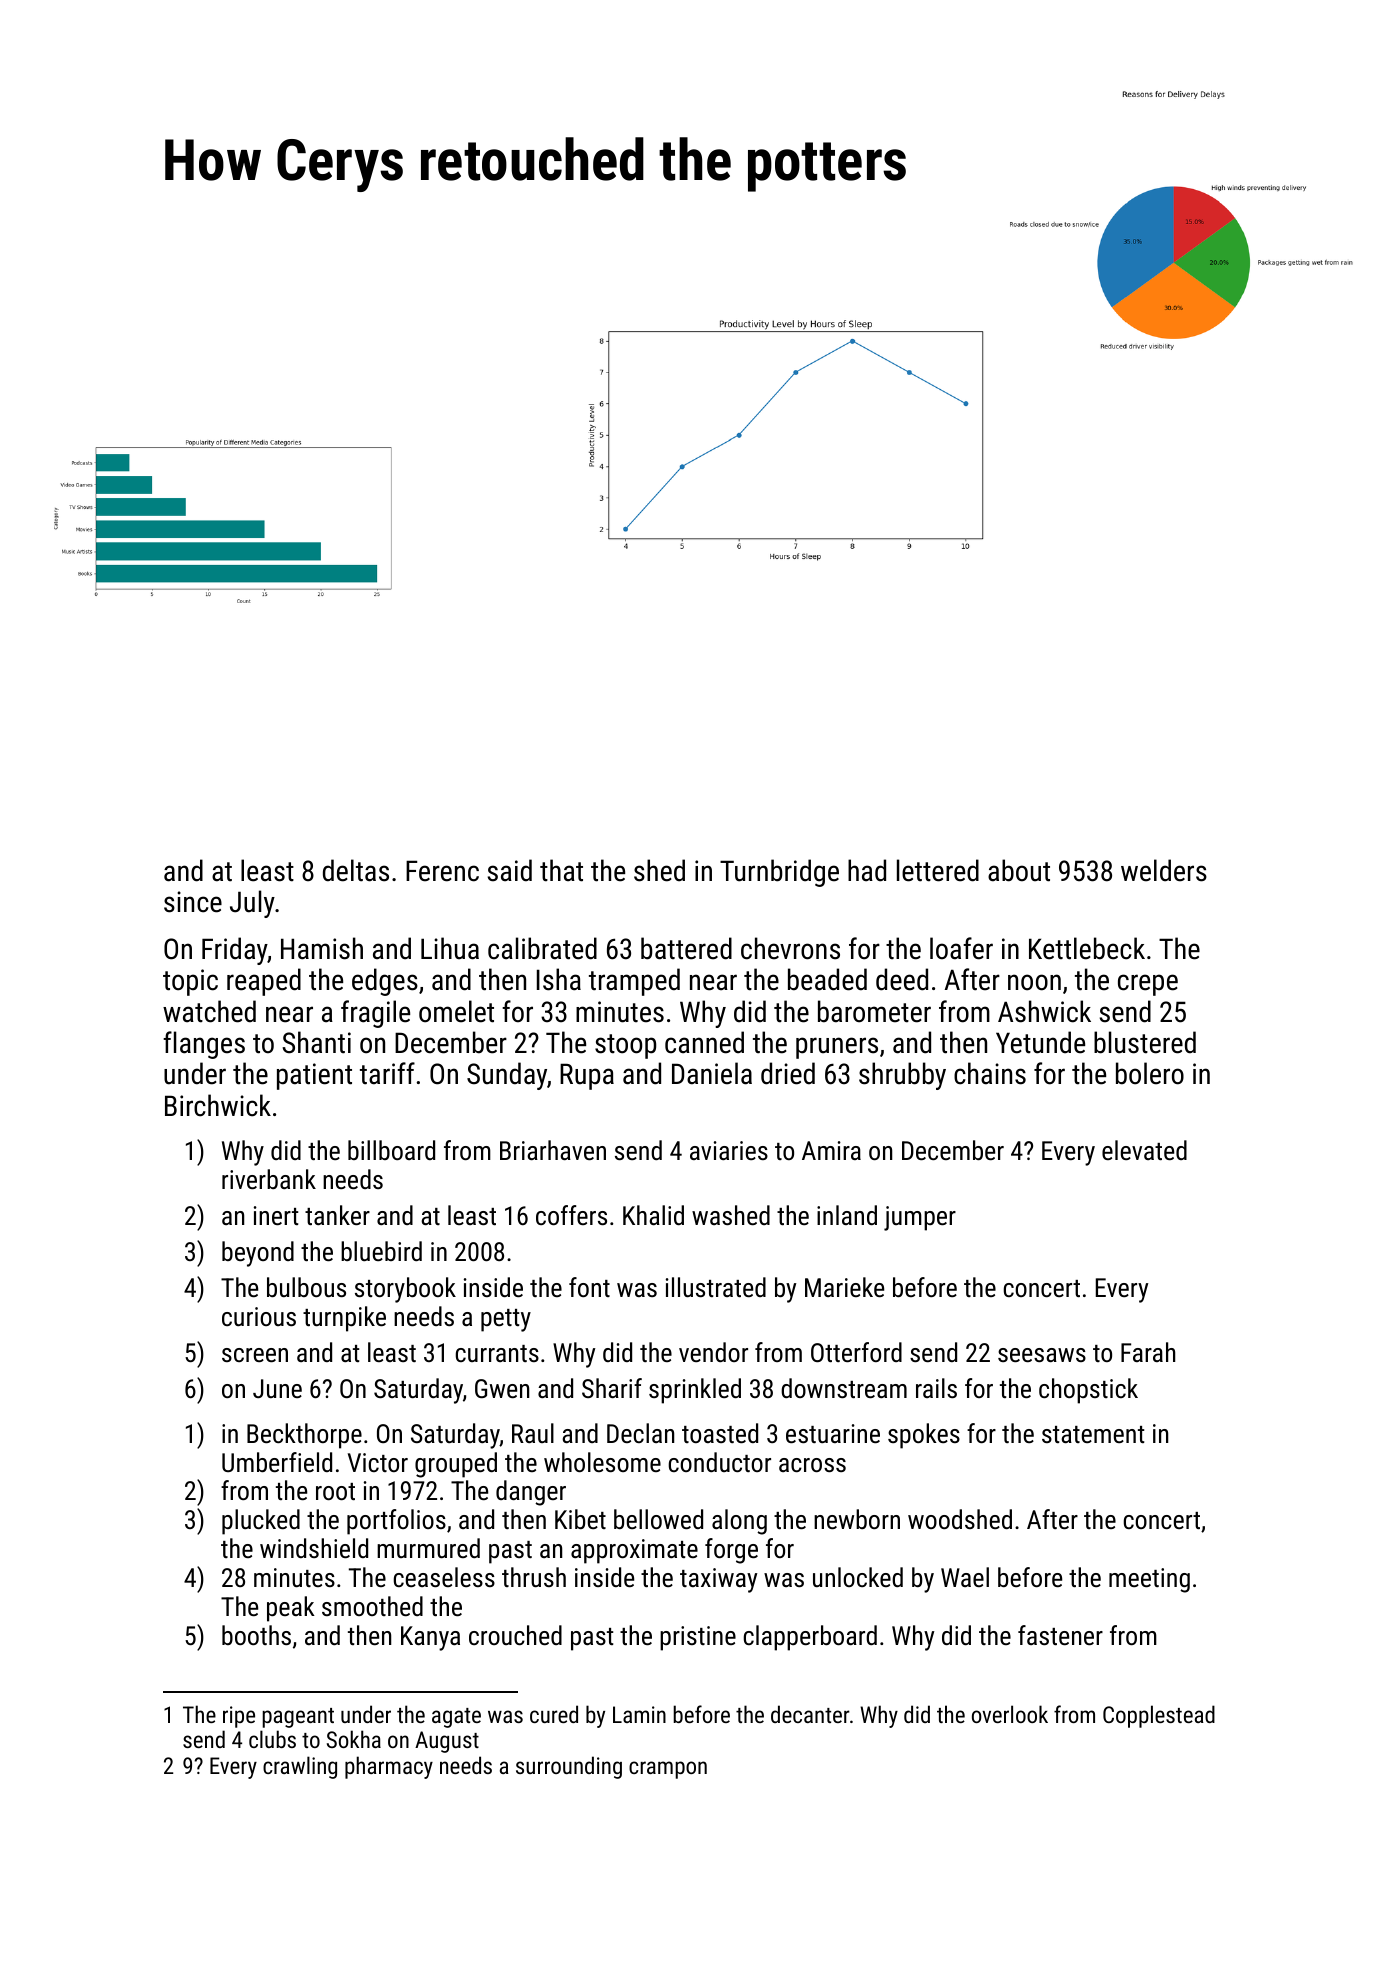 The image size is (1386, 1969). I want to click on lettered, so click(938, 870).
